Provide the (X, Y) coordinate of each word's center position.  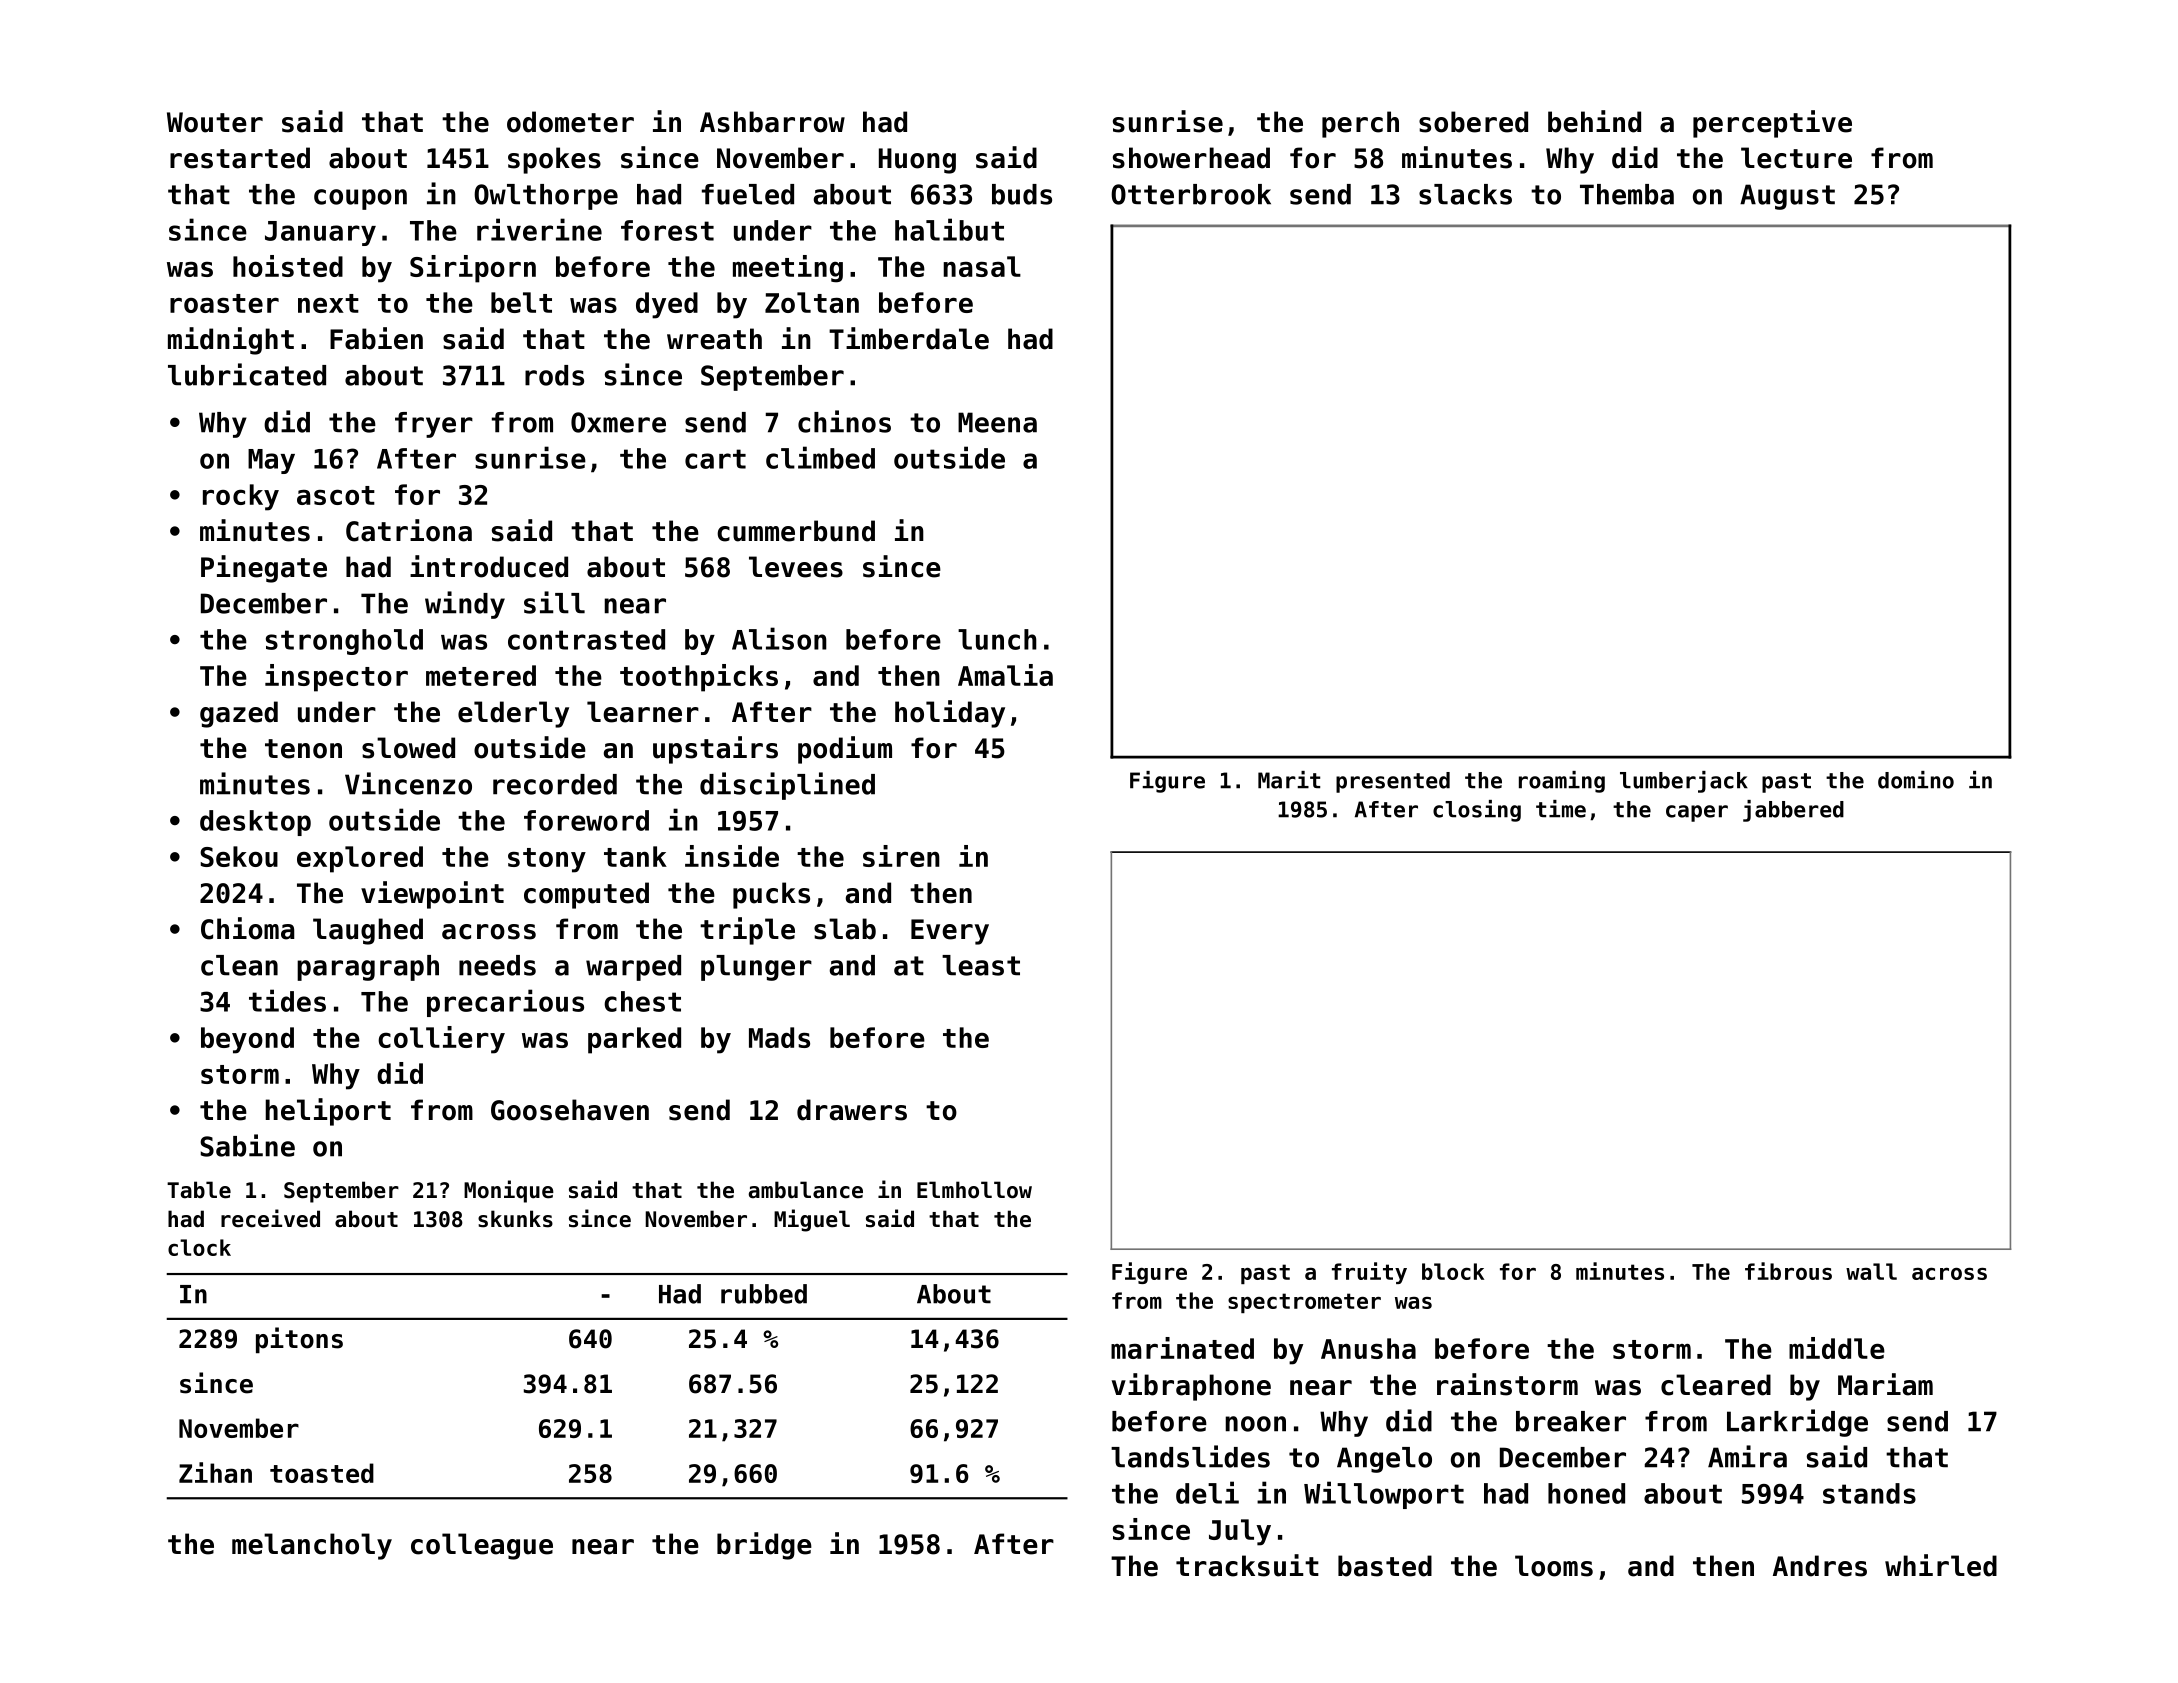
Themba (1627, 194)
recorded (555, 784)
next (328, 303)
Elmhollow (974, 1190)
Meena (997, 422)
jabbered (1793, 811)
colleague (482, 1546)
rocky (241, 497)
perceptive (1772, 124)
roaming (1562, 782)
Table (199, 1190)
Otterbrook (1191, 194)
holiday (950, 714)
